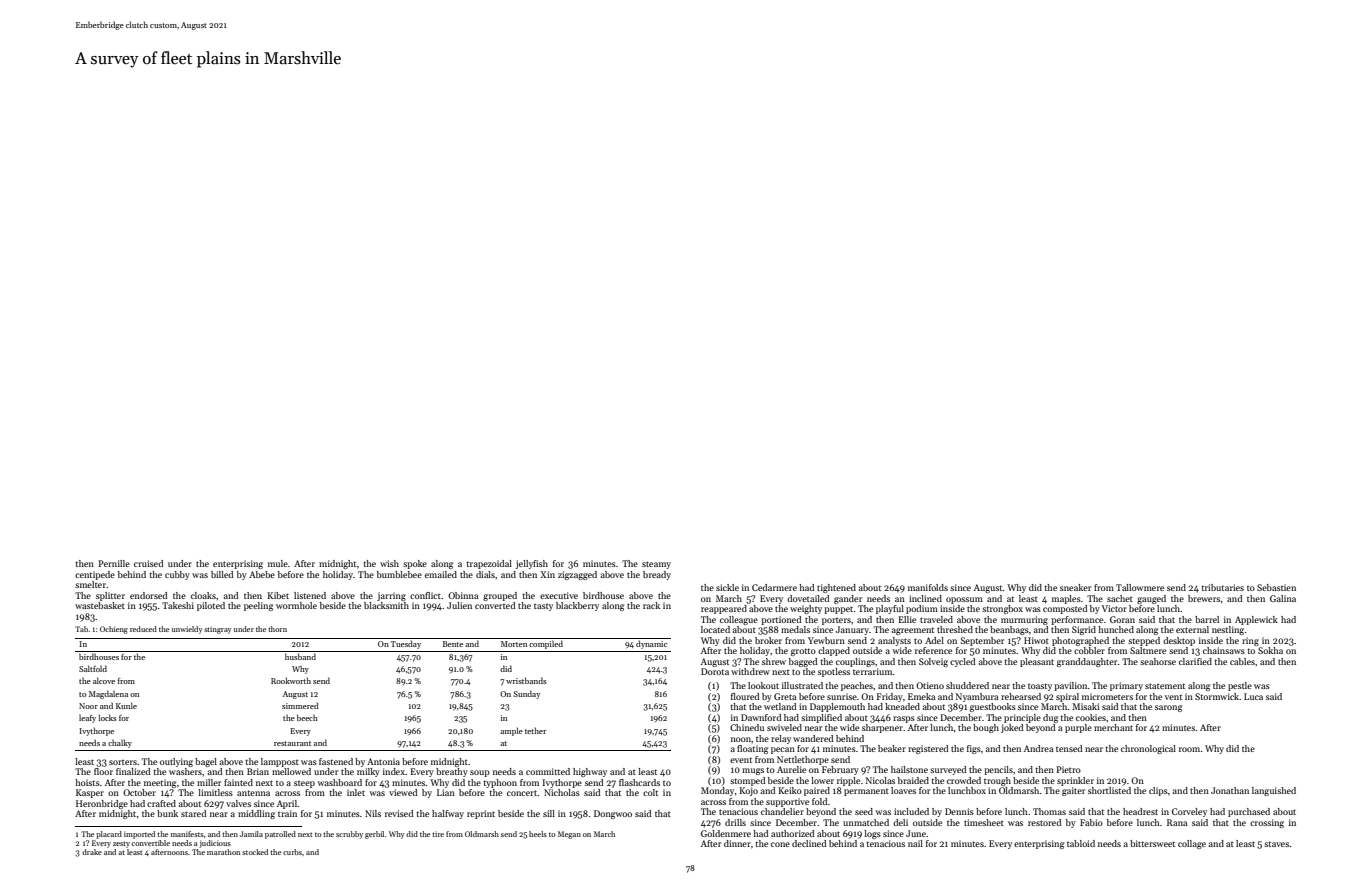 The height and width of the screenshot is (887, 1372). I want to click on drills, so click(735, 822).
